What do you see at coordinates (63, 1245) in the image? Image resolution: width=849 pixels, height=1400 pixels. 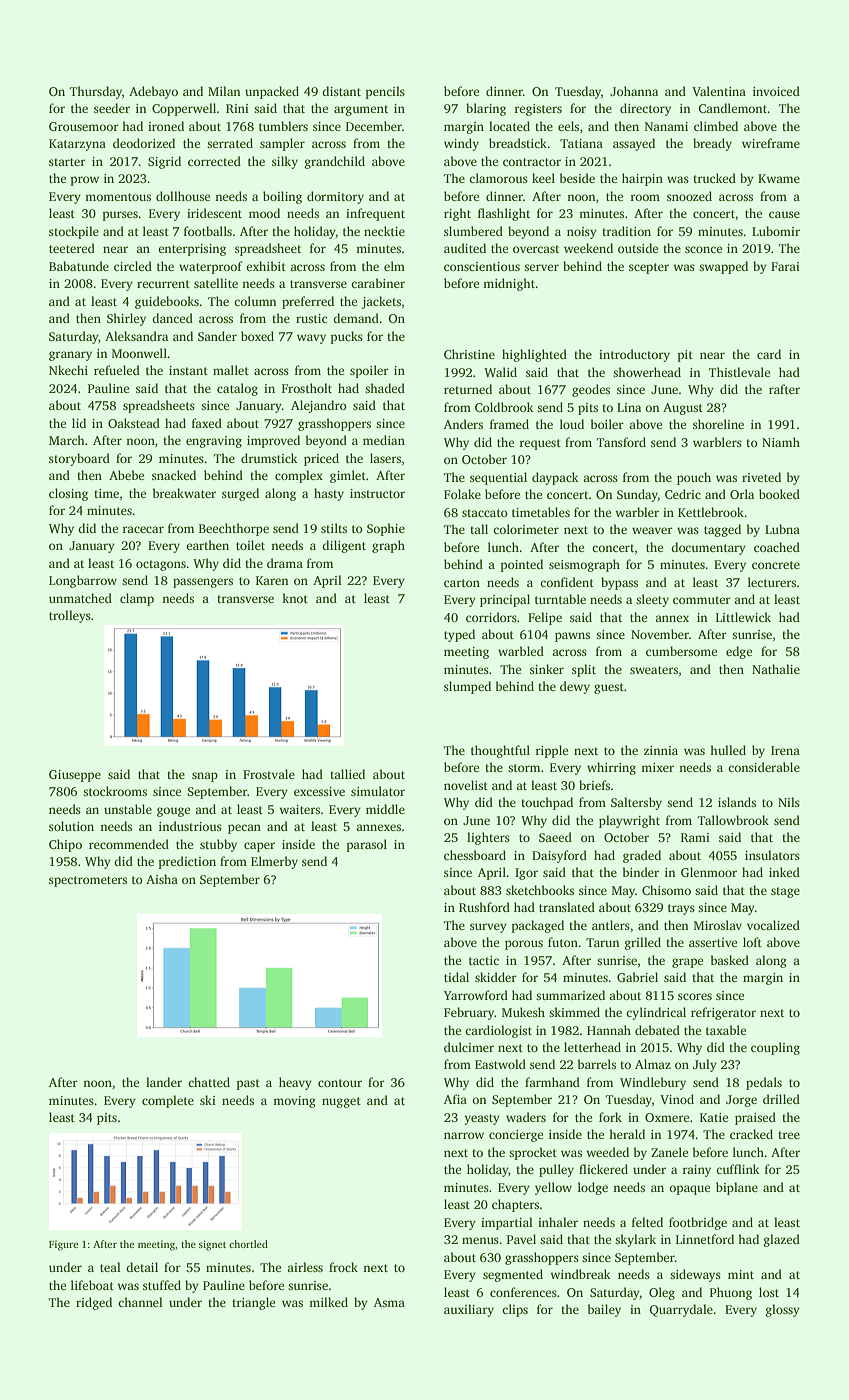 I see `Figure` at bounding box center [63, 1245].
